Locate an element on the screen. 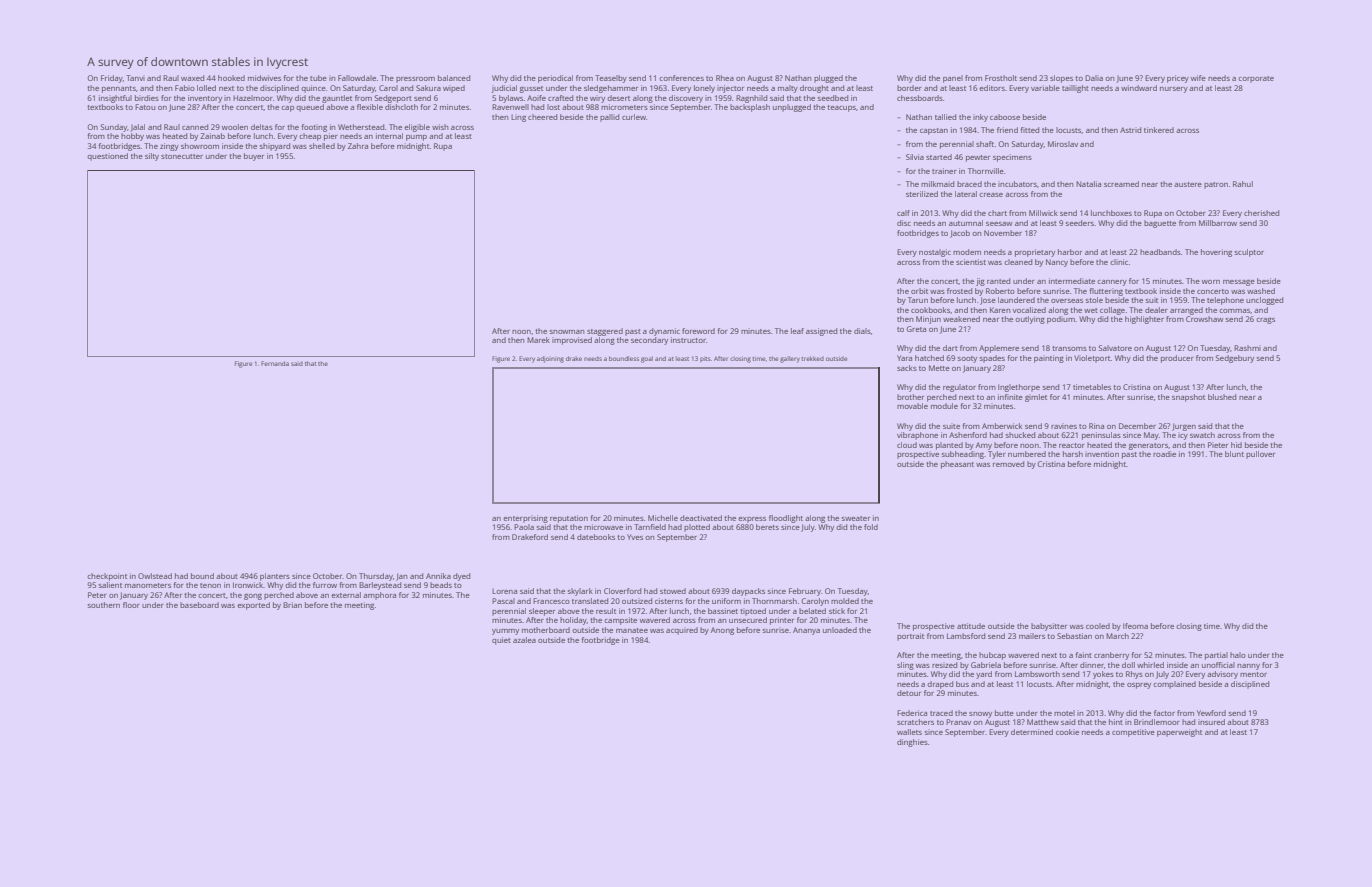  Federica is located at coordinates (912, 713).
